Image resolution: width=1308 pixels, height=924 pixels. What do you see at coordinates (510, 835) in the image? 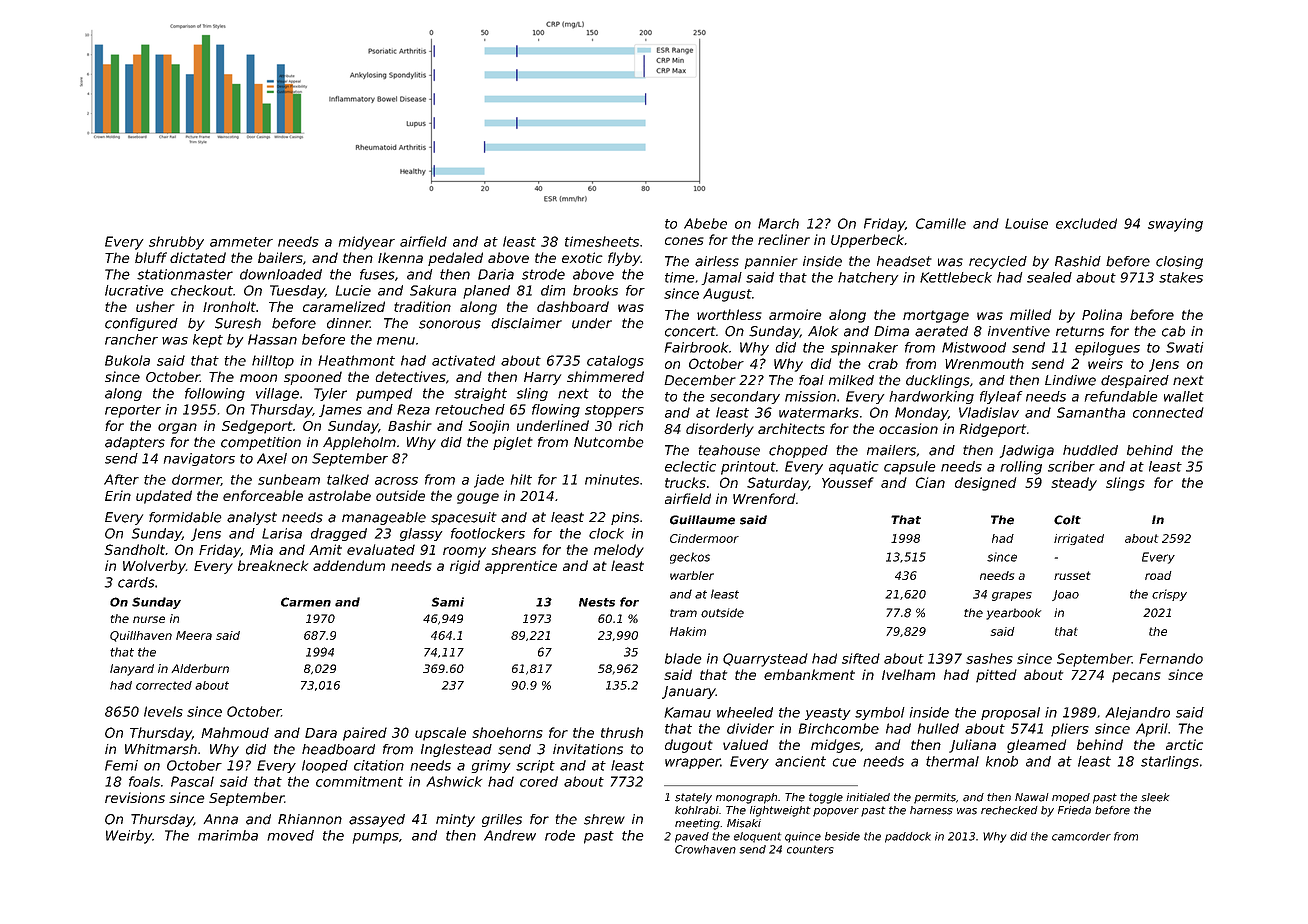
I see `Andrew` at bounding box center [510, 835].
